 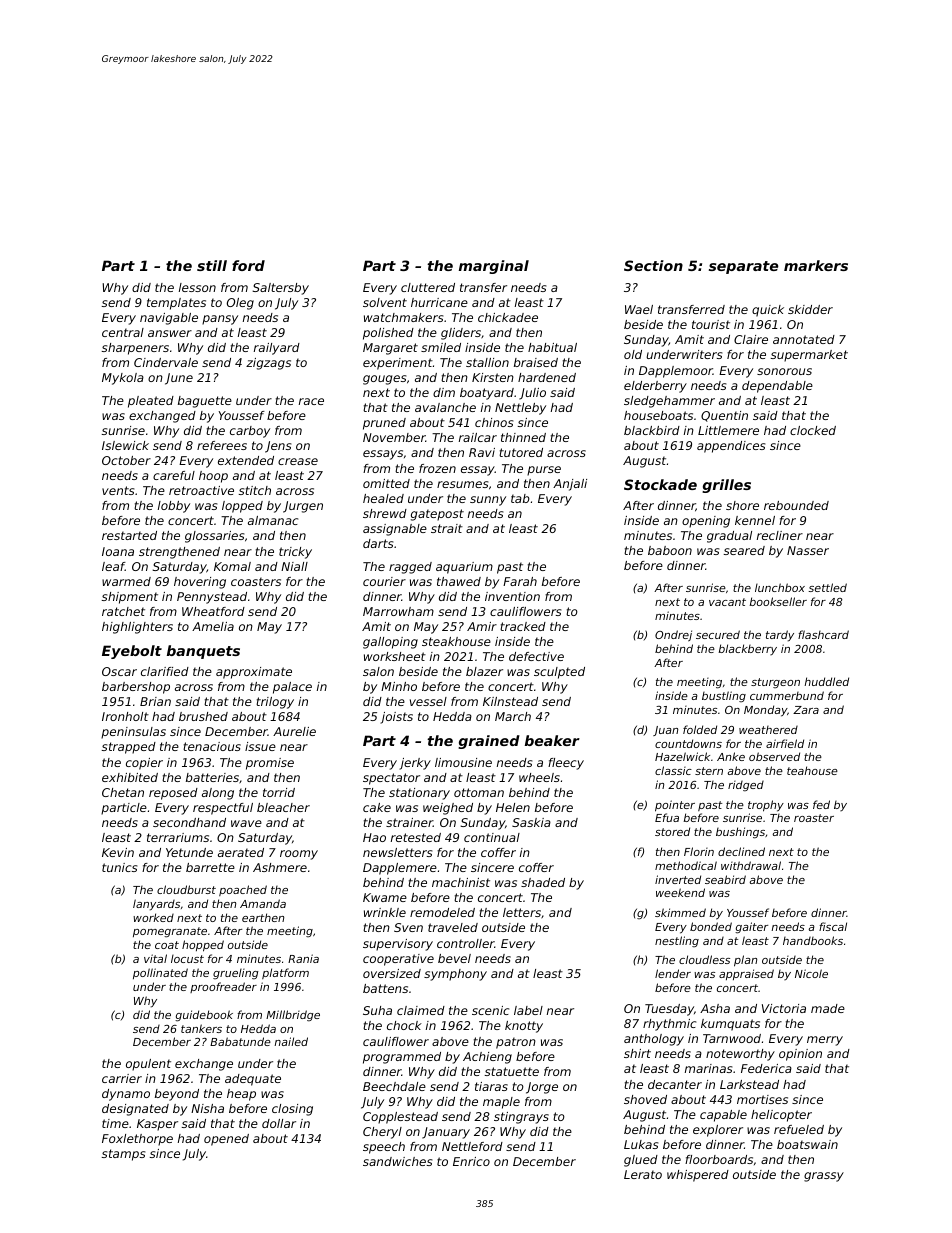 I want to click on roaster, so click(x=814, y=818).
